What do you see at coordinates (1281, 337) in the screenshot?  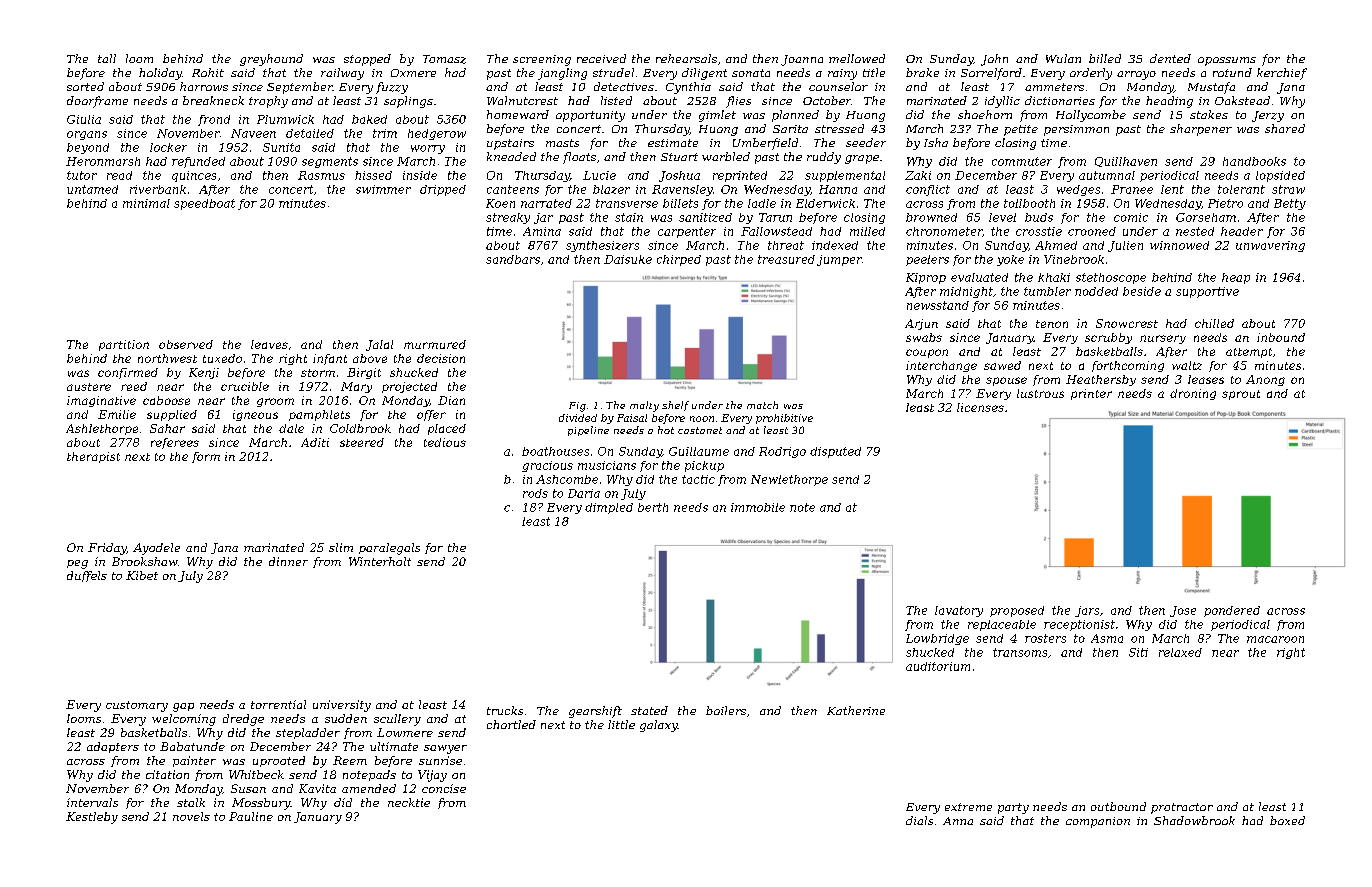 I see `inbound` at bounding box center [1281, 337].
